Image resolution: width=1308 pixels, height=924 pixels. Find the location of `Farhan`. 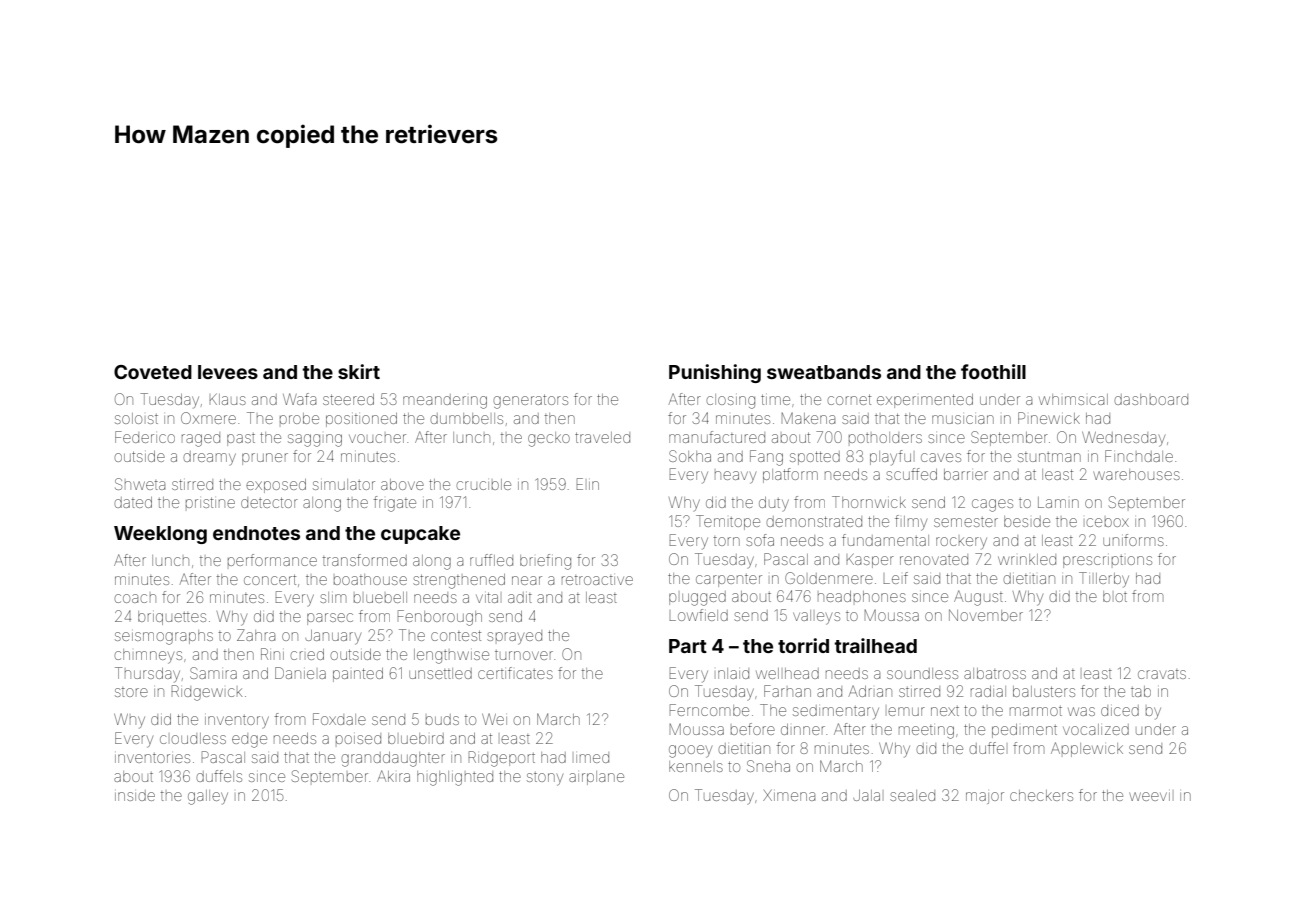

Farhan is located at coordinates (787, 691).
